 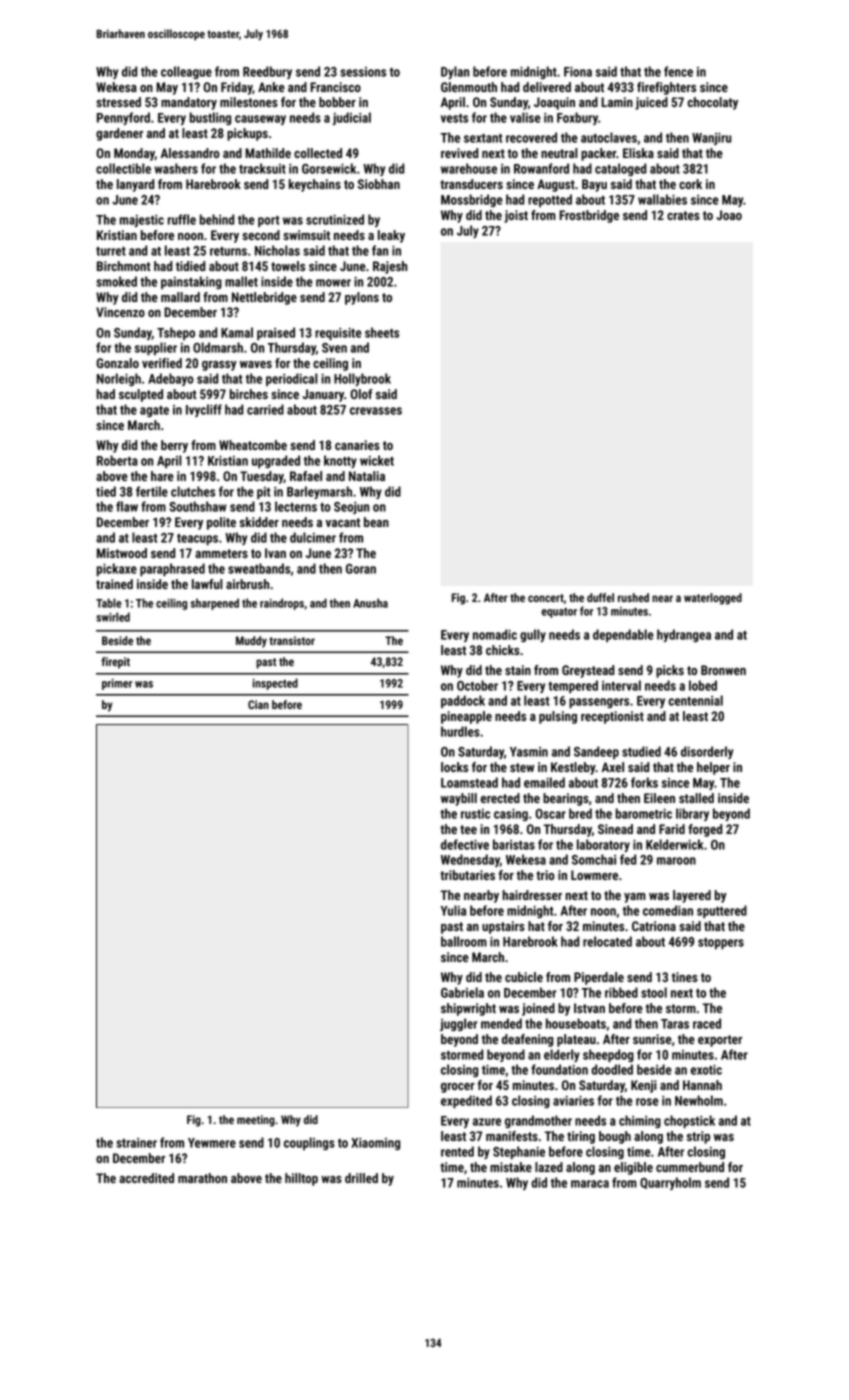 What do you see at coordinates (282, 604) in the screenshot?
I see `raindrops` at bounding box center [282, 604].
